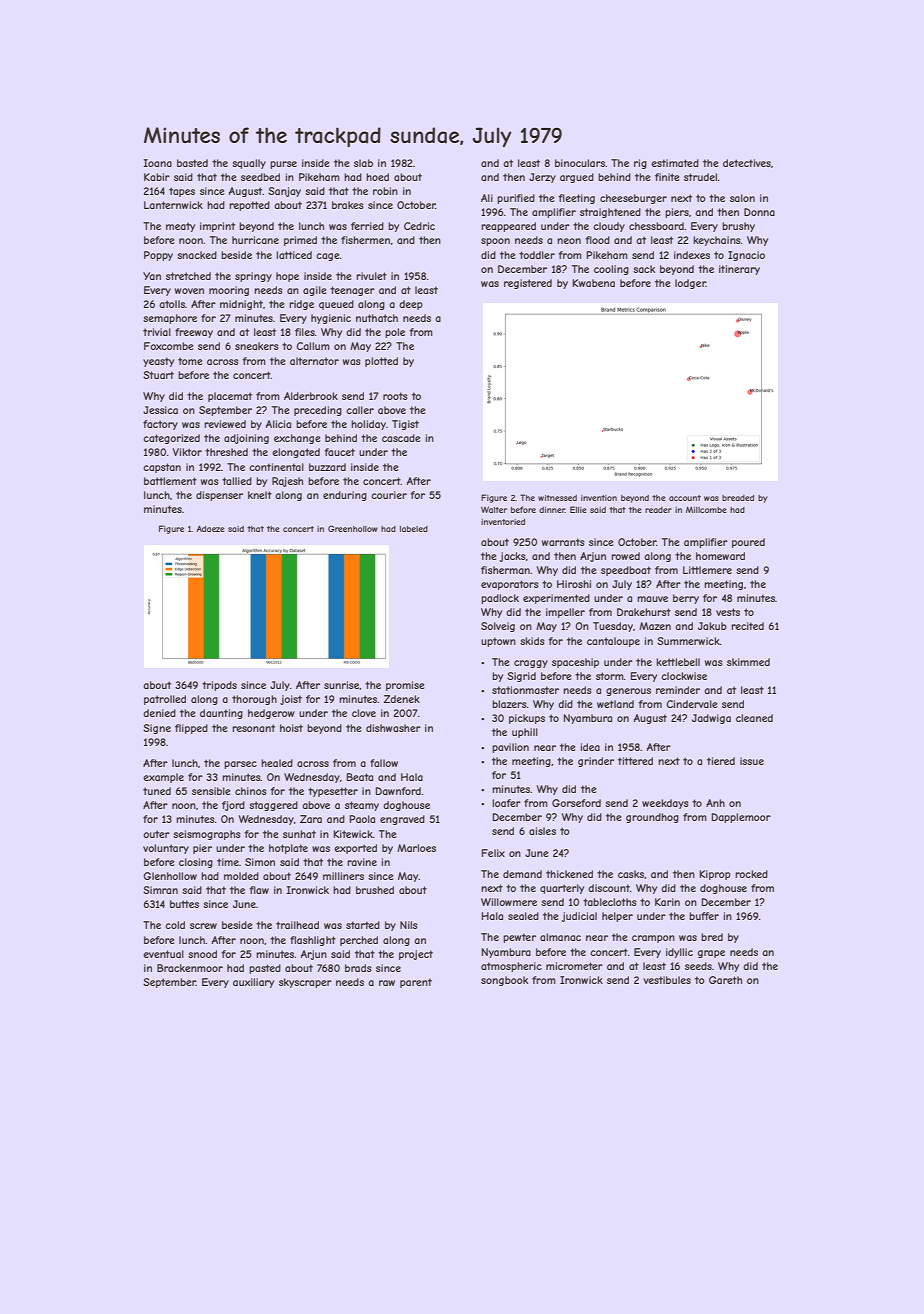 The image size is (924, 1314). What do you see at coordinates (296, 453) in the screenshot?
I see `elongated` at bounding box center [296, 453].
